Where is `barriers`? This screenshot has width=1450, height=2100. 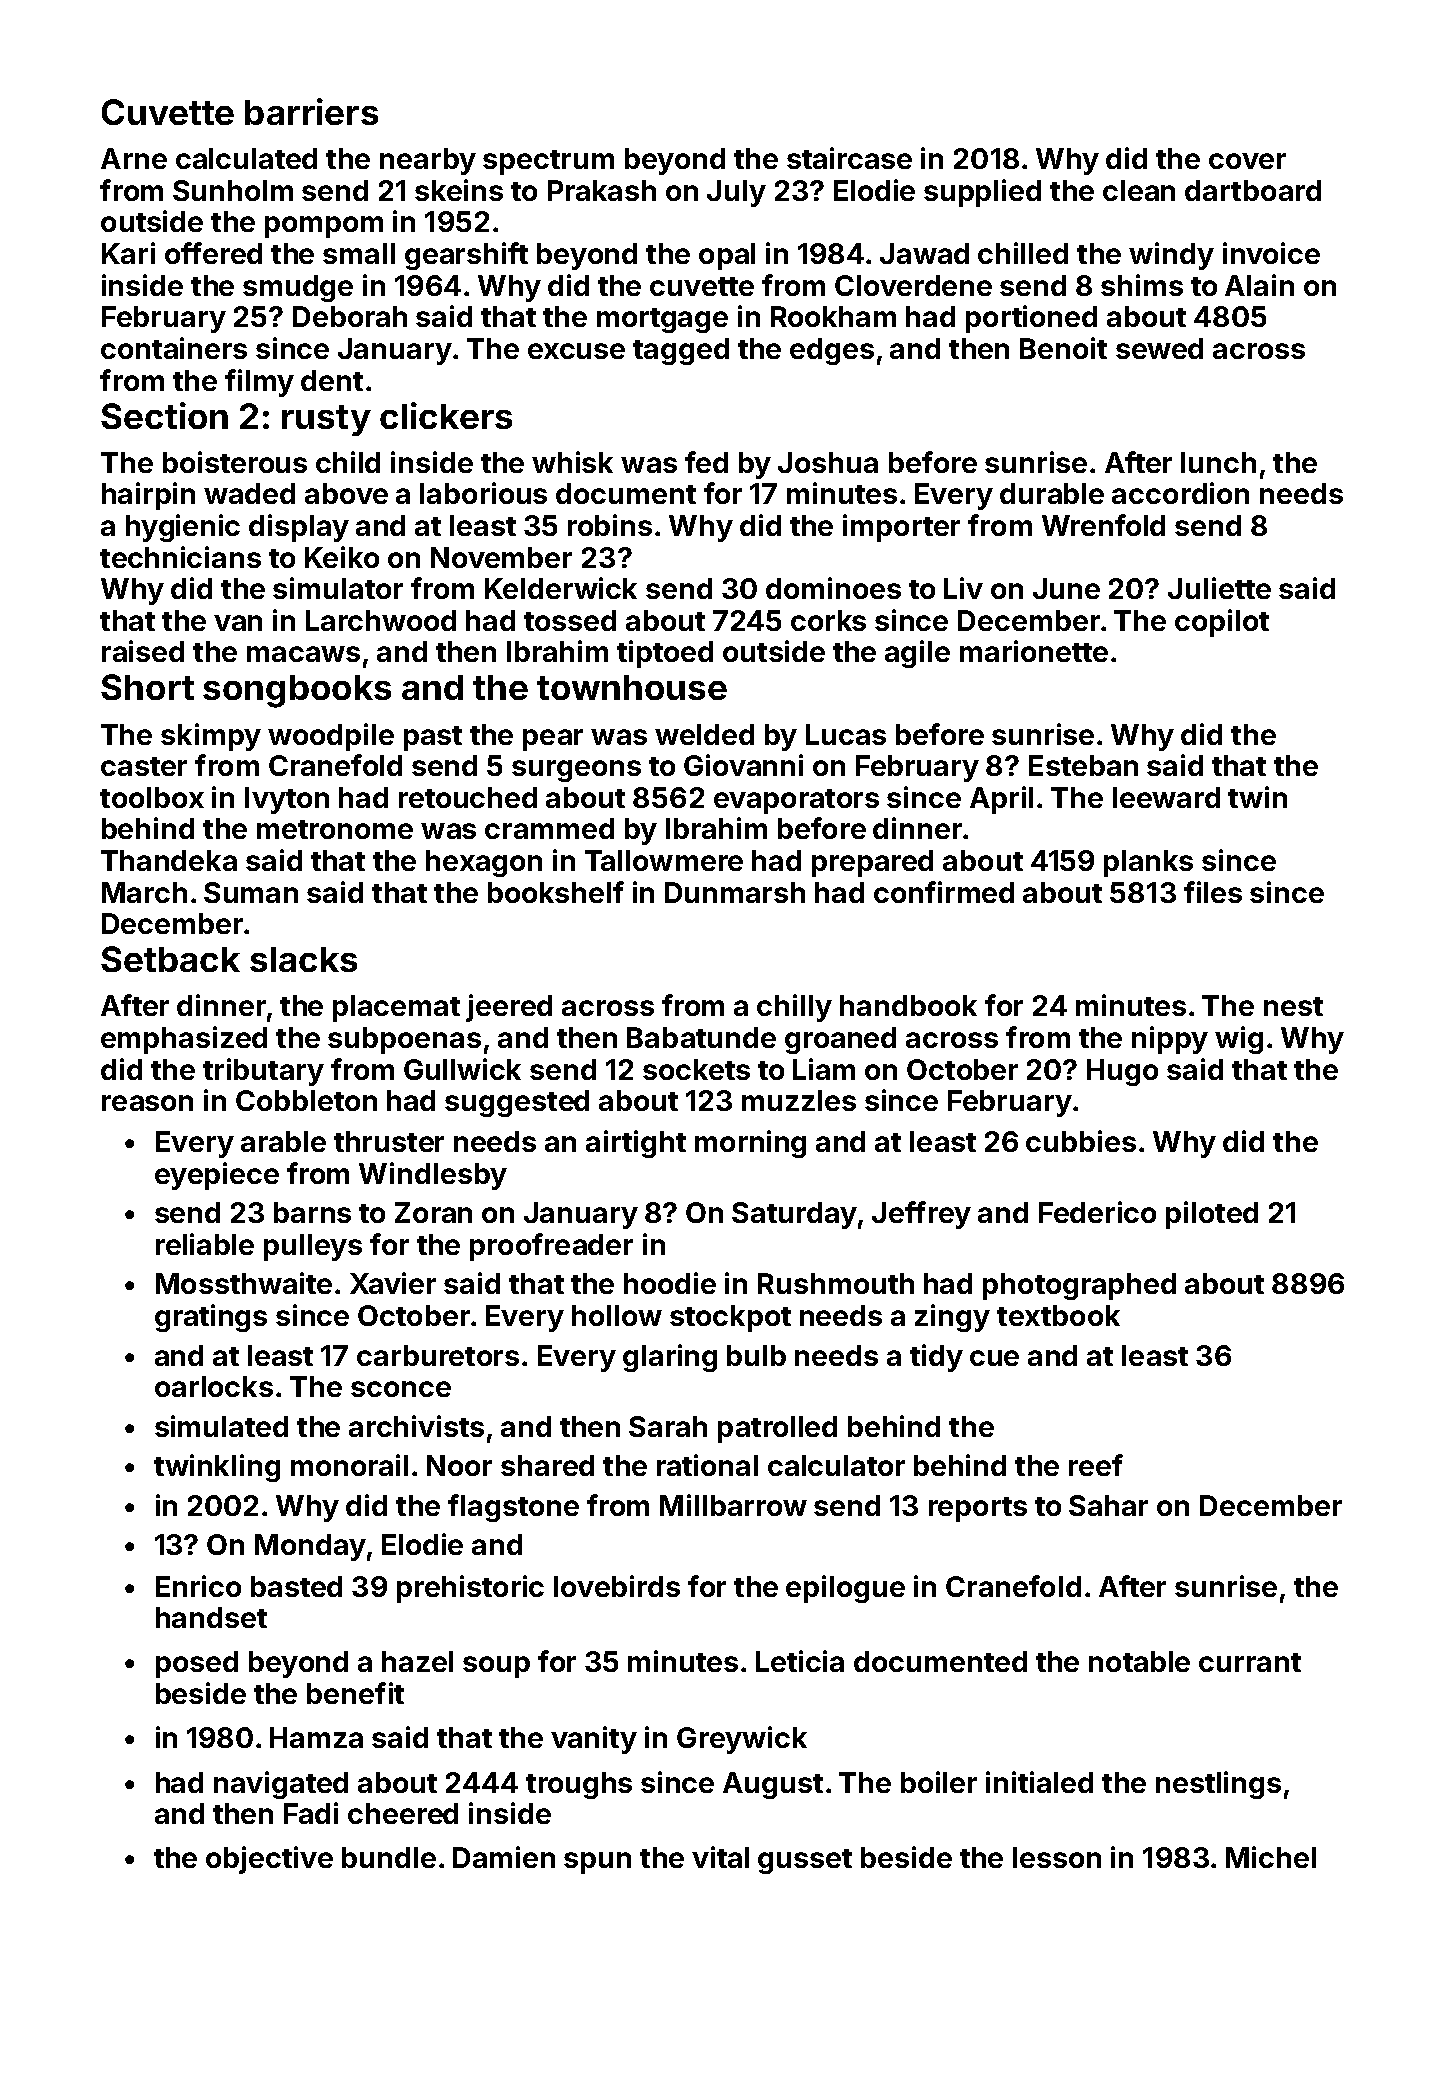 barriers is located at coordinates (311, 111).
